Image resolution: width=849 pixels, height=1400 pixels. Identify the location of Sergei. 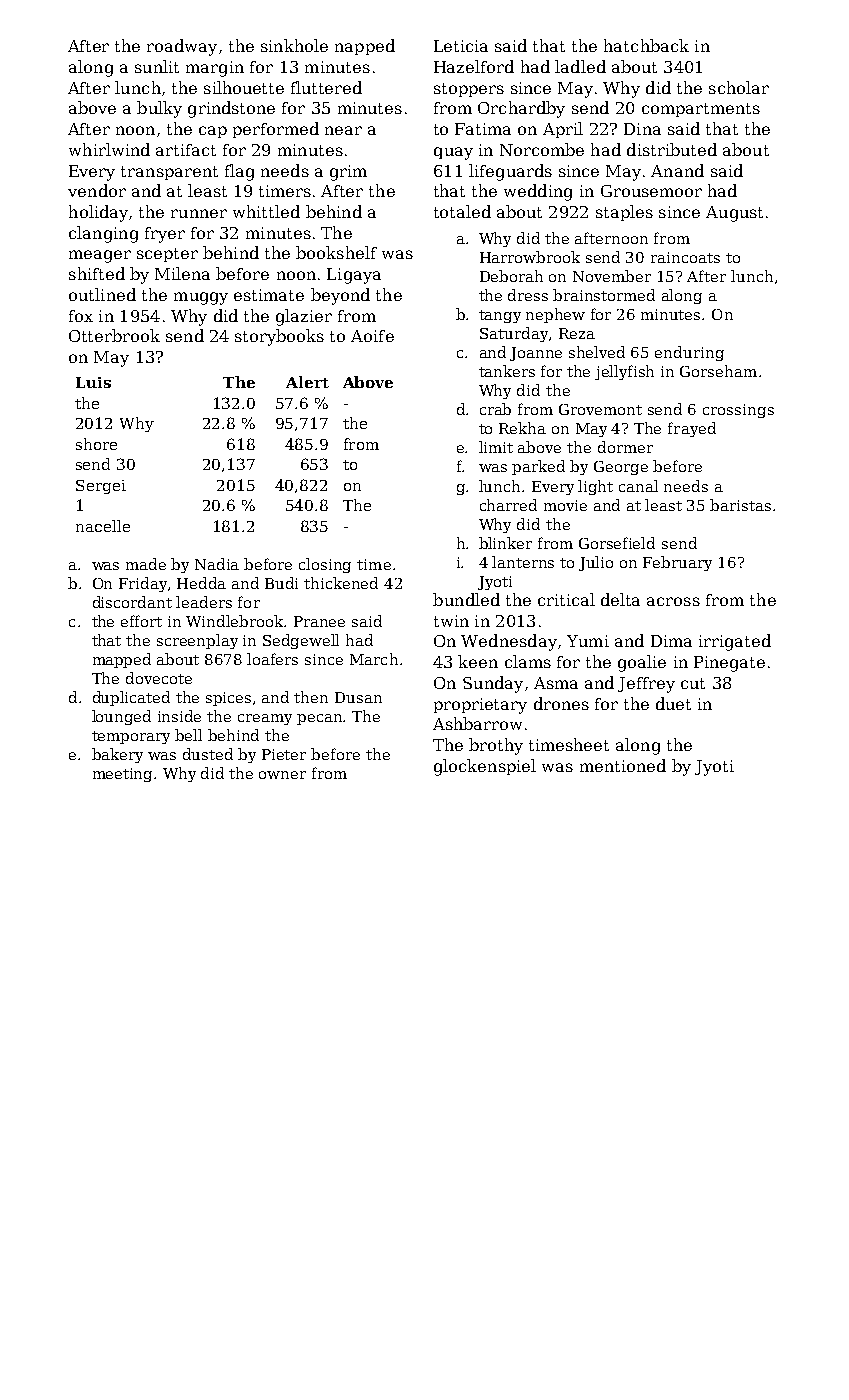
(101, 487).
